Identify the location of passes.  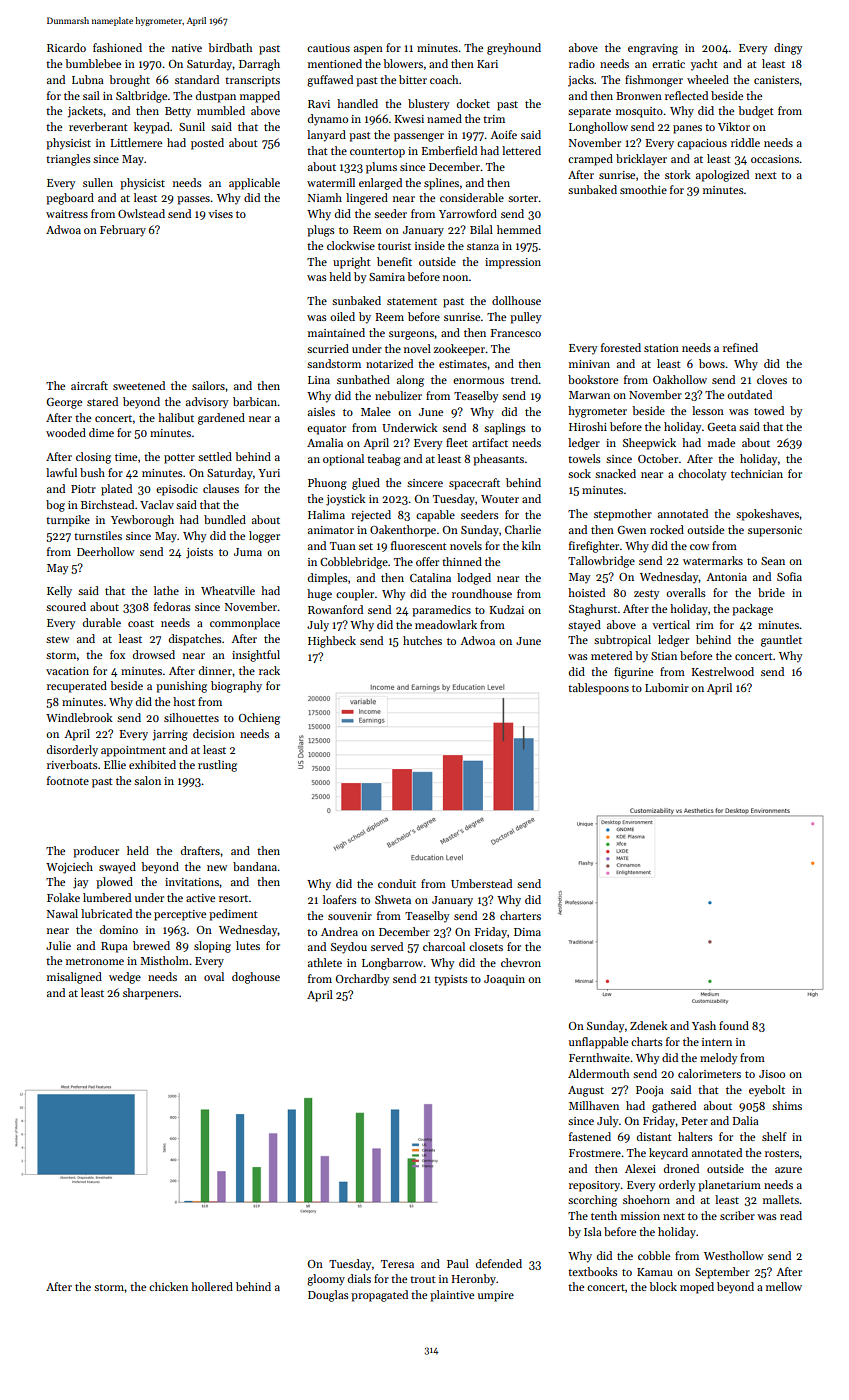
(193, 200).
